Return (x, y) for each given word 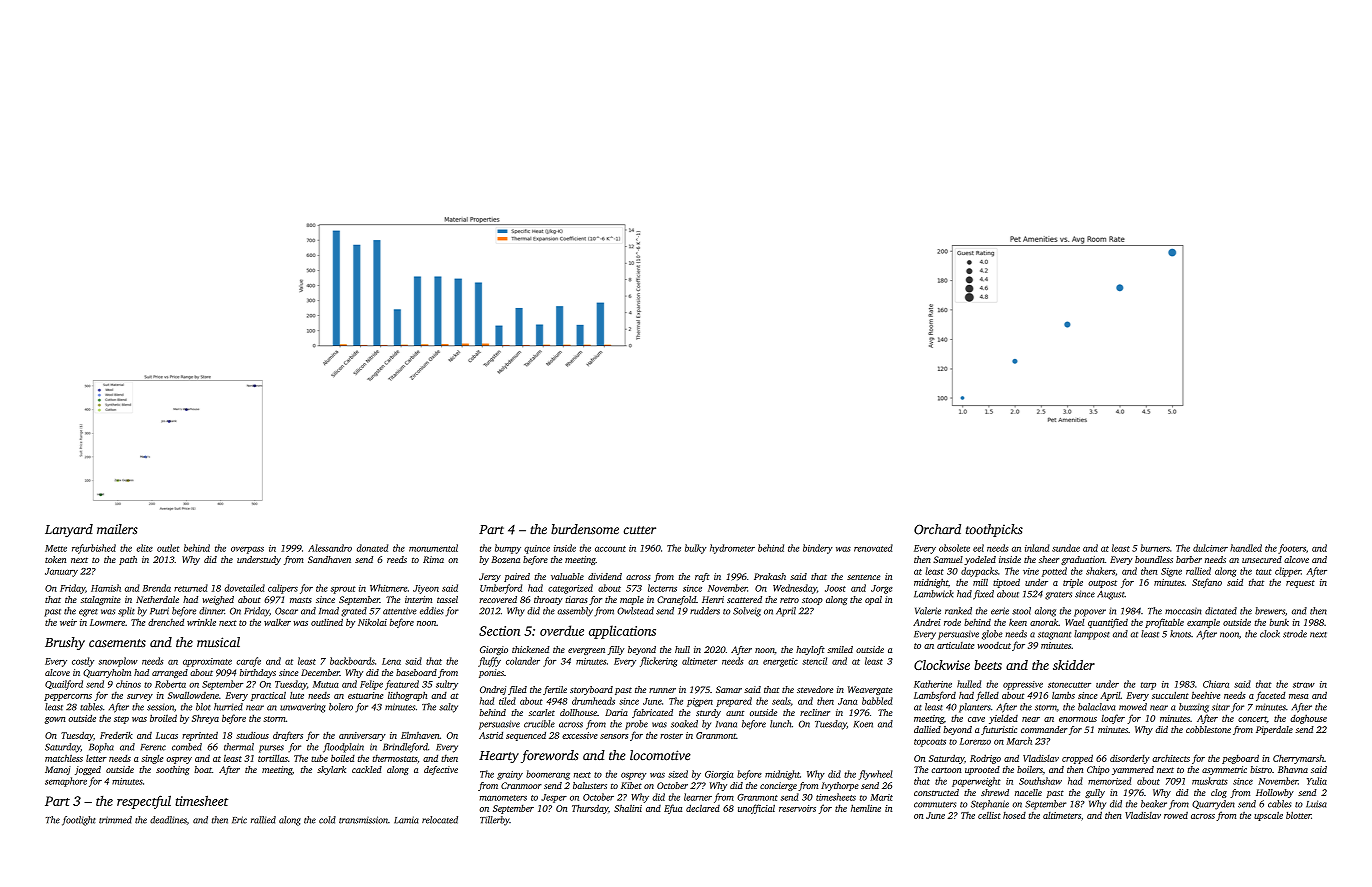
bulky (695, 549)
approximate (207, 662)
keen (1018, 622)
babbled (877, 701)
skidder (1074, 665)
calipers (283, 589)
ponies (491, 673)
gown (55, 720)
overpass (247, 550)
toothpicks (994, 530)
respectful (144, 802)
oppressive (1023, 685)
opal (873, 600)
